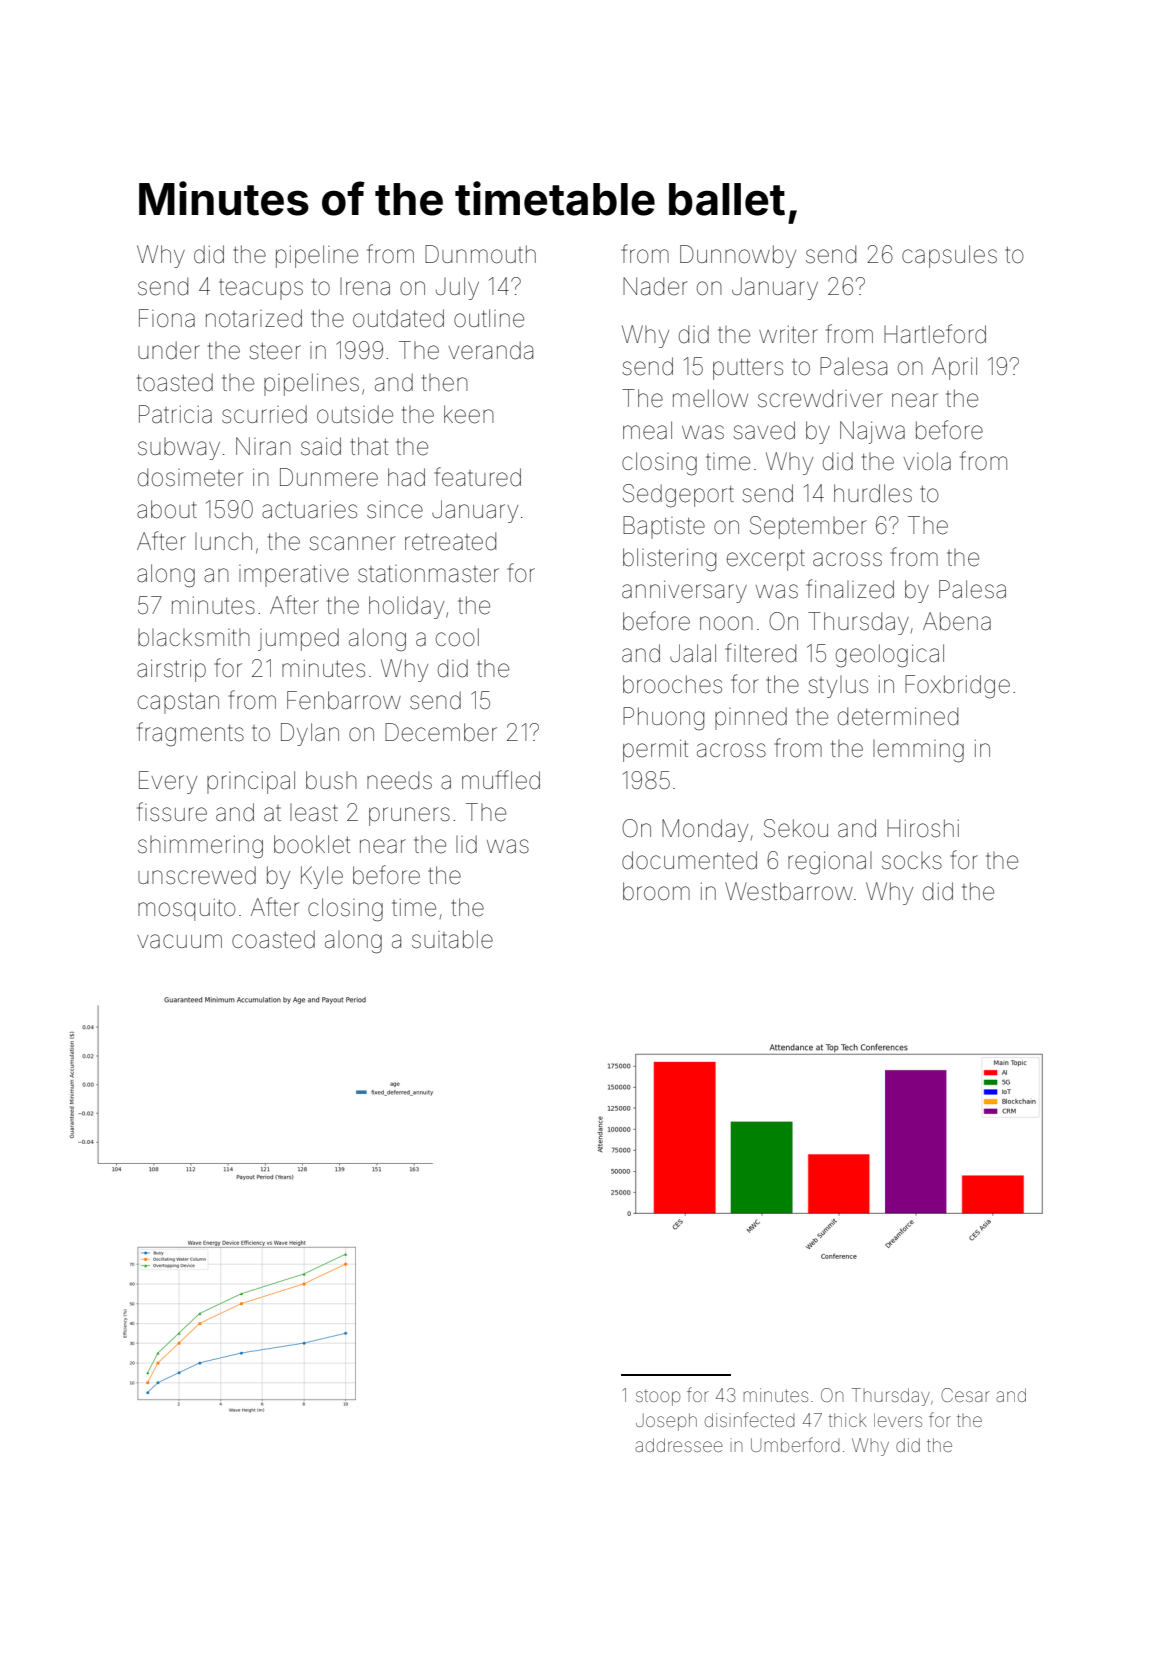  What do you see at coordinates (658, 1397) in the page?
I see `stoop` at bounding box center [658, 1397].
